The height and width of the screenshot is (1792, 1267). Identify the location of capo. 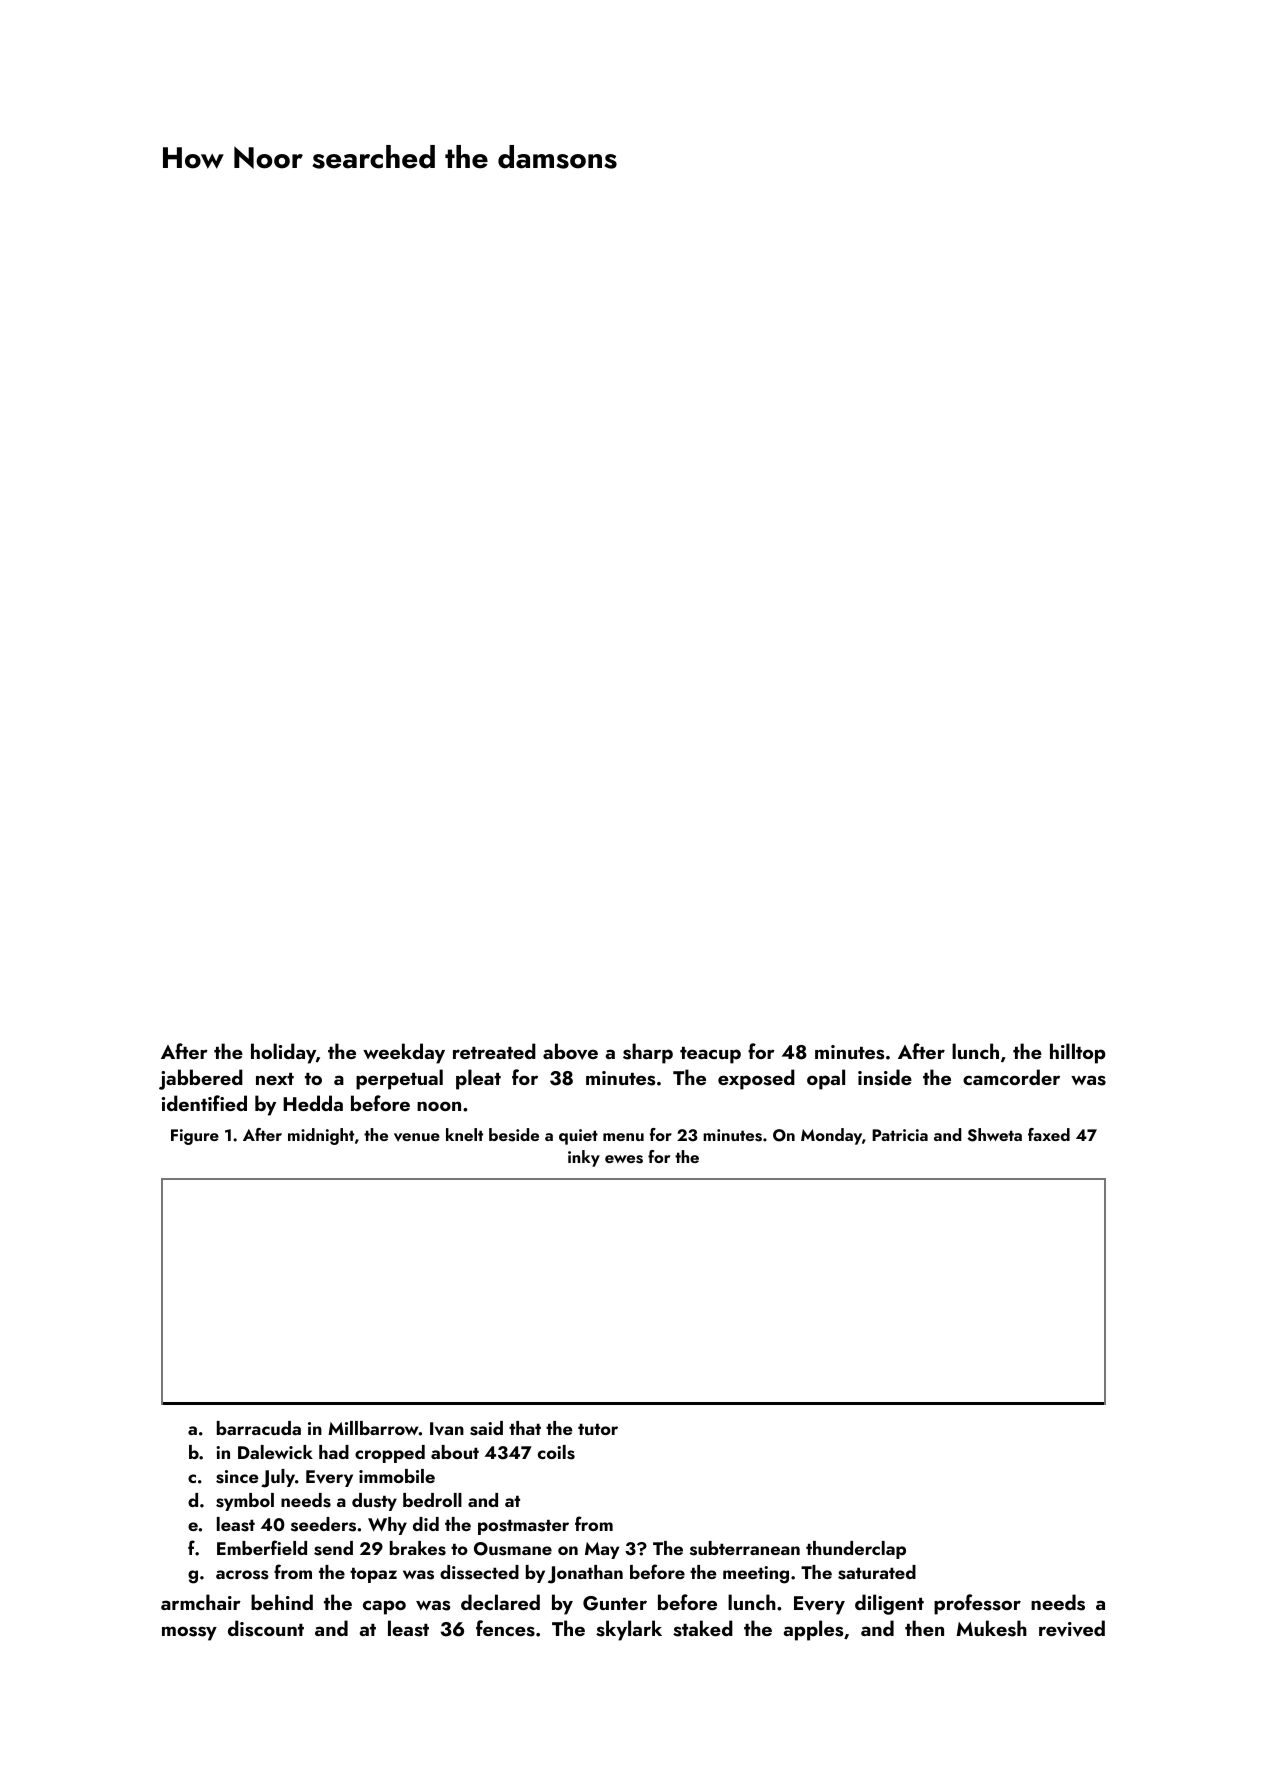
(384, 1607).
